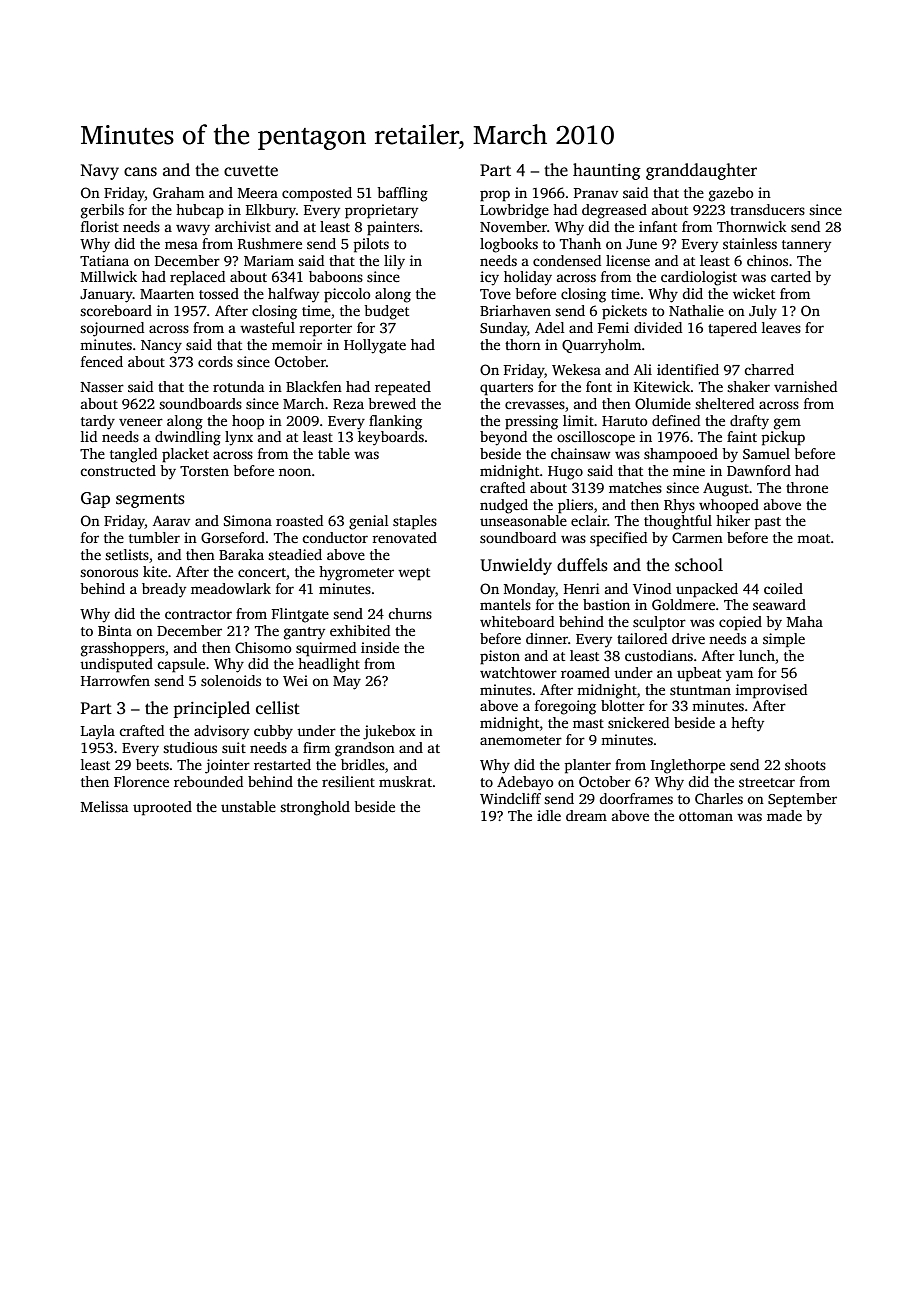 The height and width of the image is (1308, 924). I want to click on Aarav, so click(171, 521).
